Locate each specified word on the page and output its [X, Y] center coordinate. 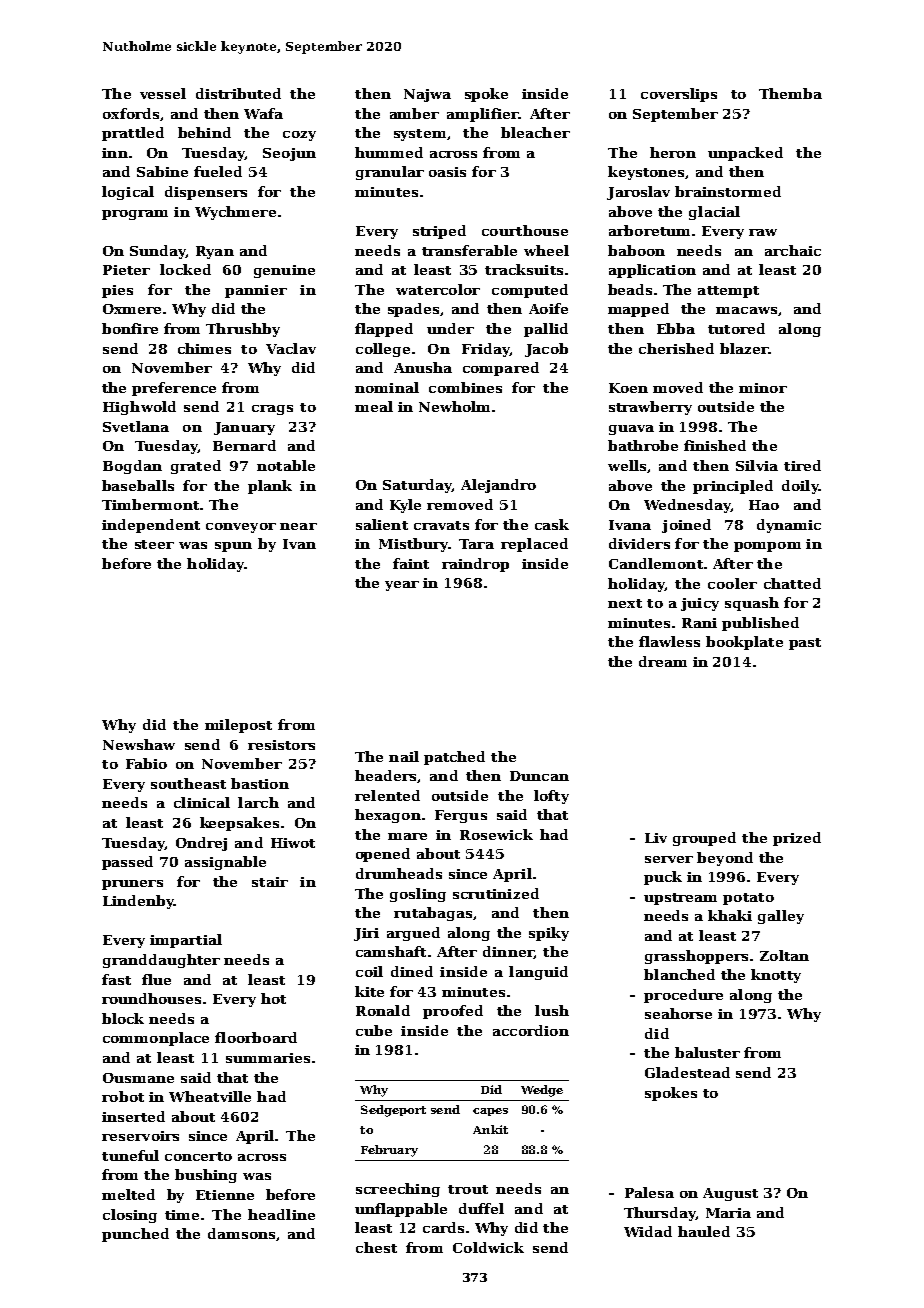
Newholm [454, 406]
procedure [683, 996]
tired [802, 465]
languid [538, 973]
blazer [744, 348]
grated [196, 467]
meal [374, 406]
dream [663, 661]
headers [385, 775]
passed [127, 863]
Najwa [427, 95]
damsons [241, 1233]
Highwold [139, 408]
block [123, 1018]
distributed [238, 93]
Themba [790, 93]
